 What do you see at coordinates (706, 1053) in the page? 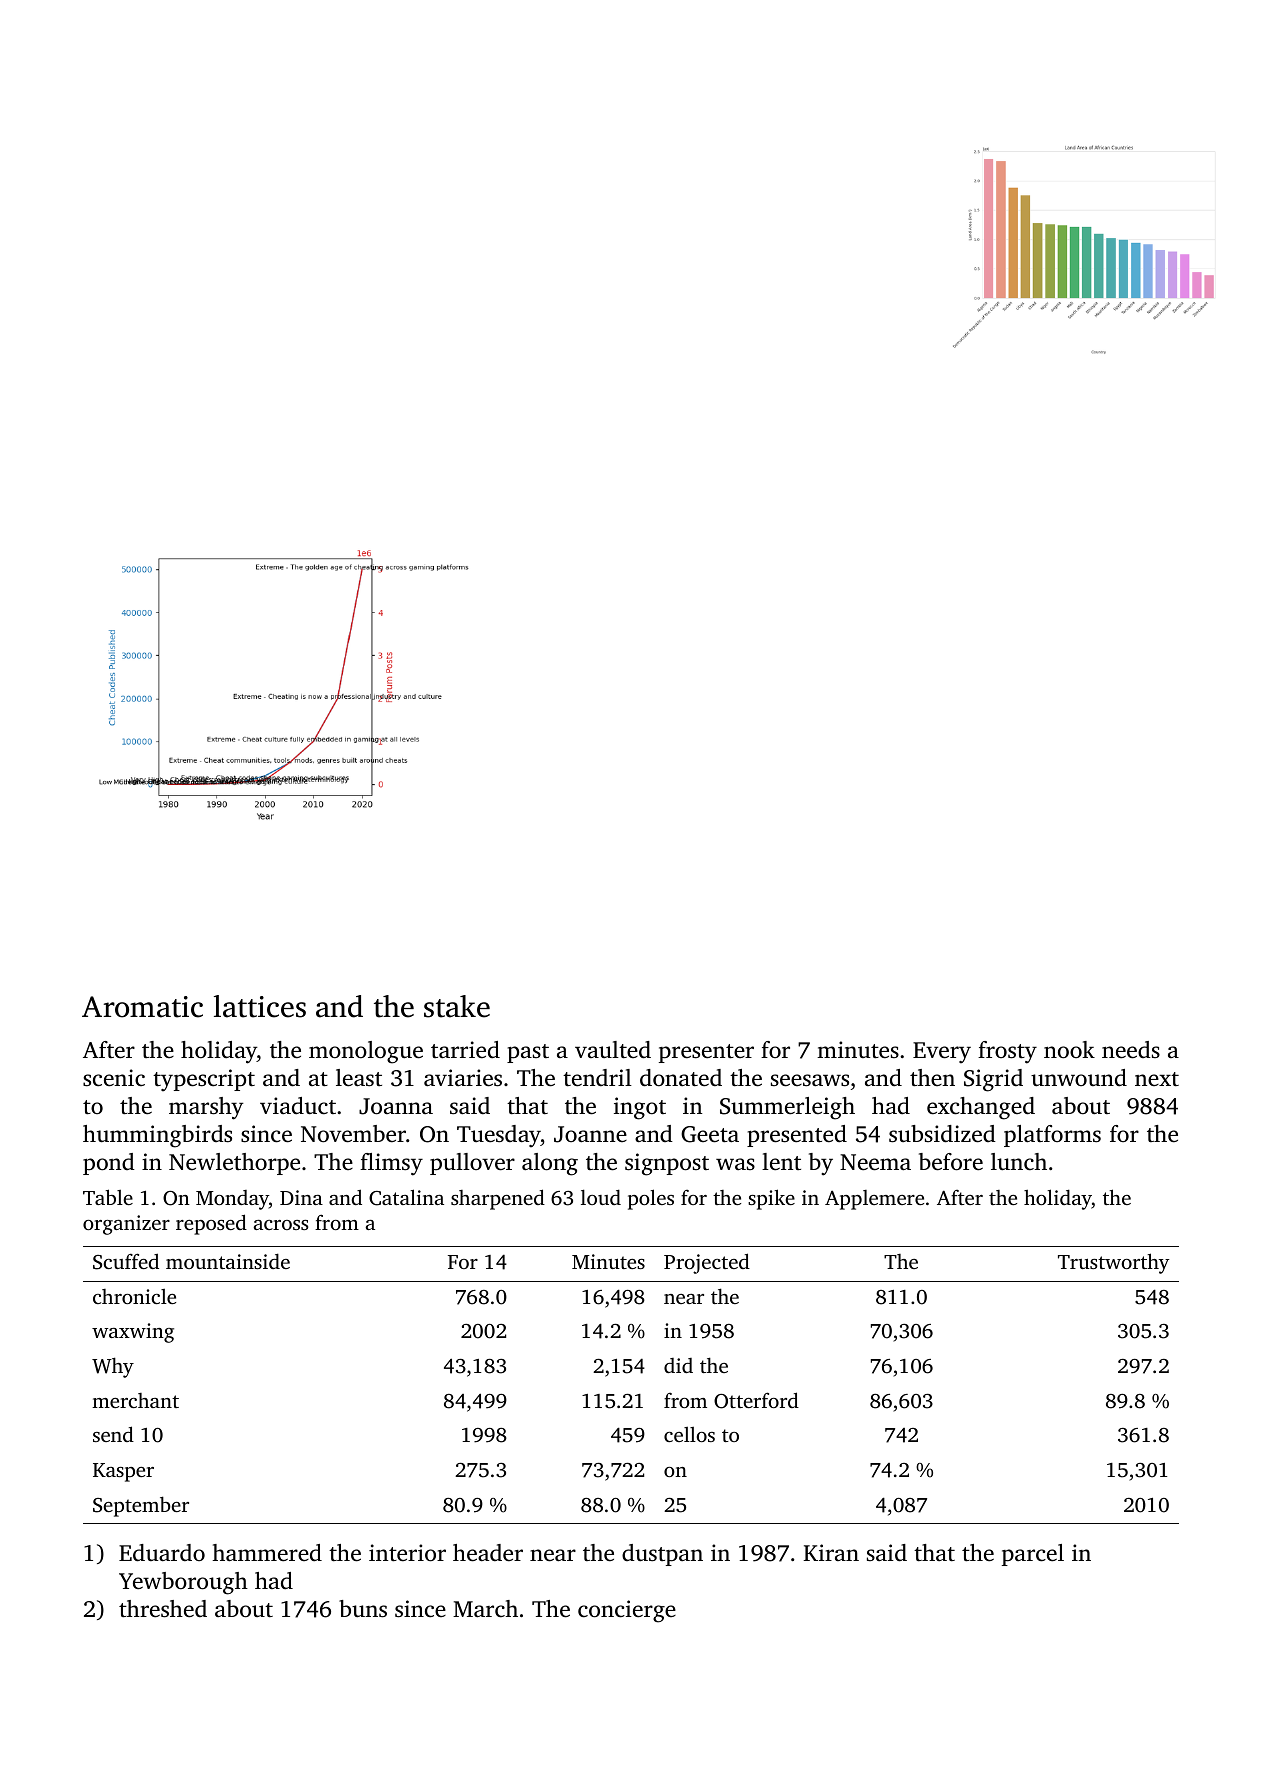
I see `presenter` at bounding box center [706, 1053].
